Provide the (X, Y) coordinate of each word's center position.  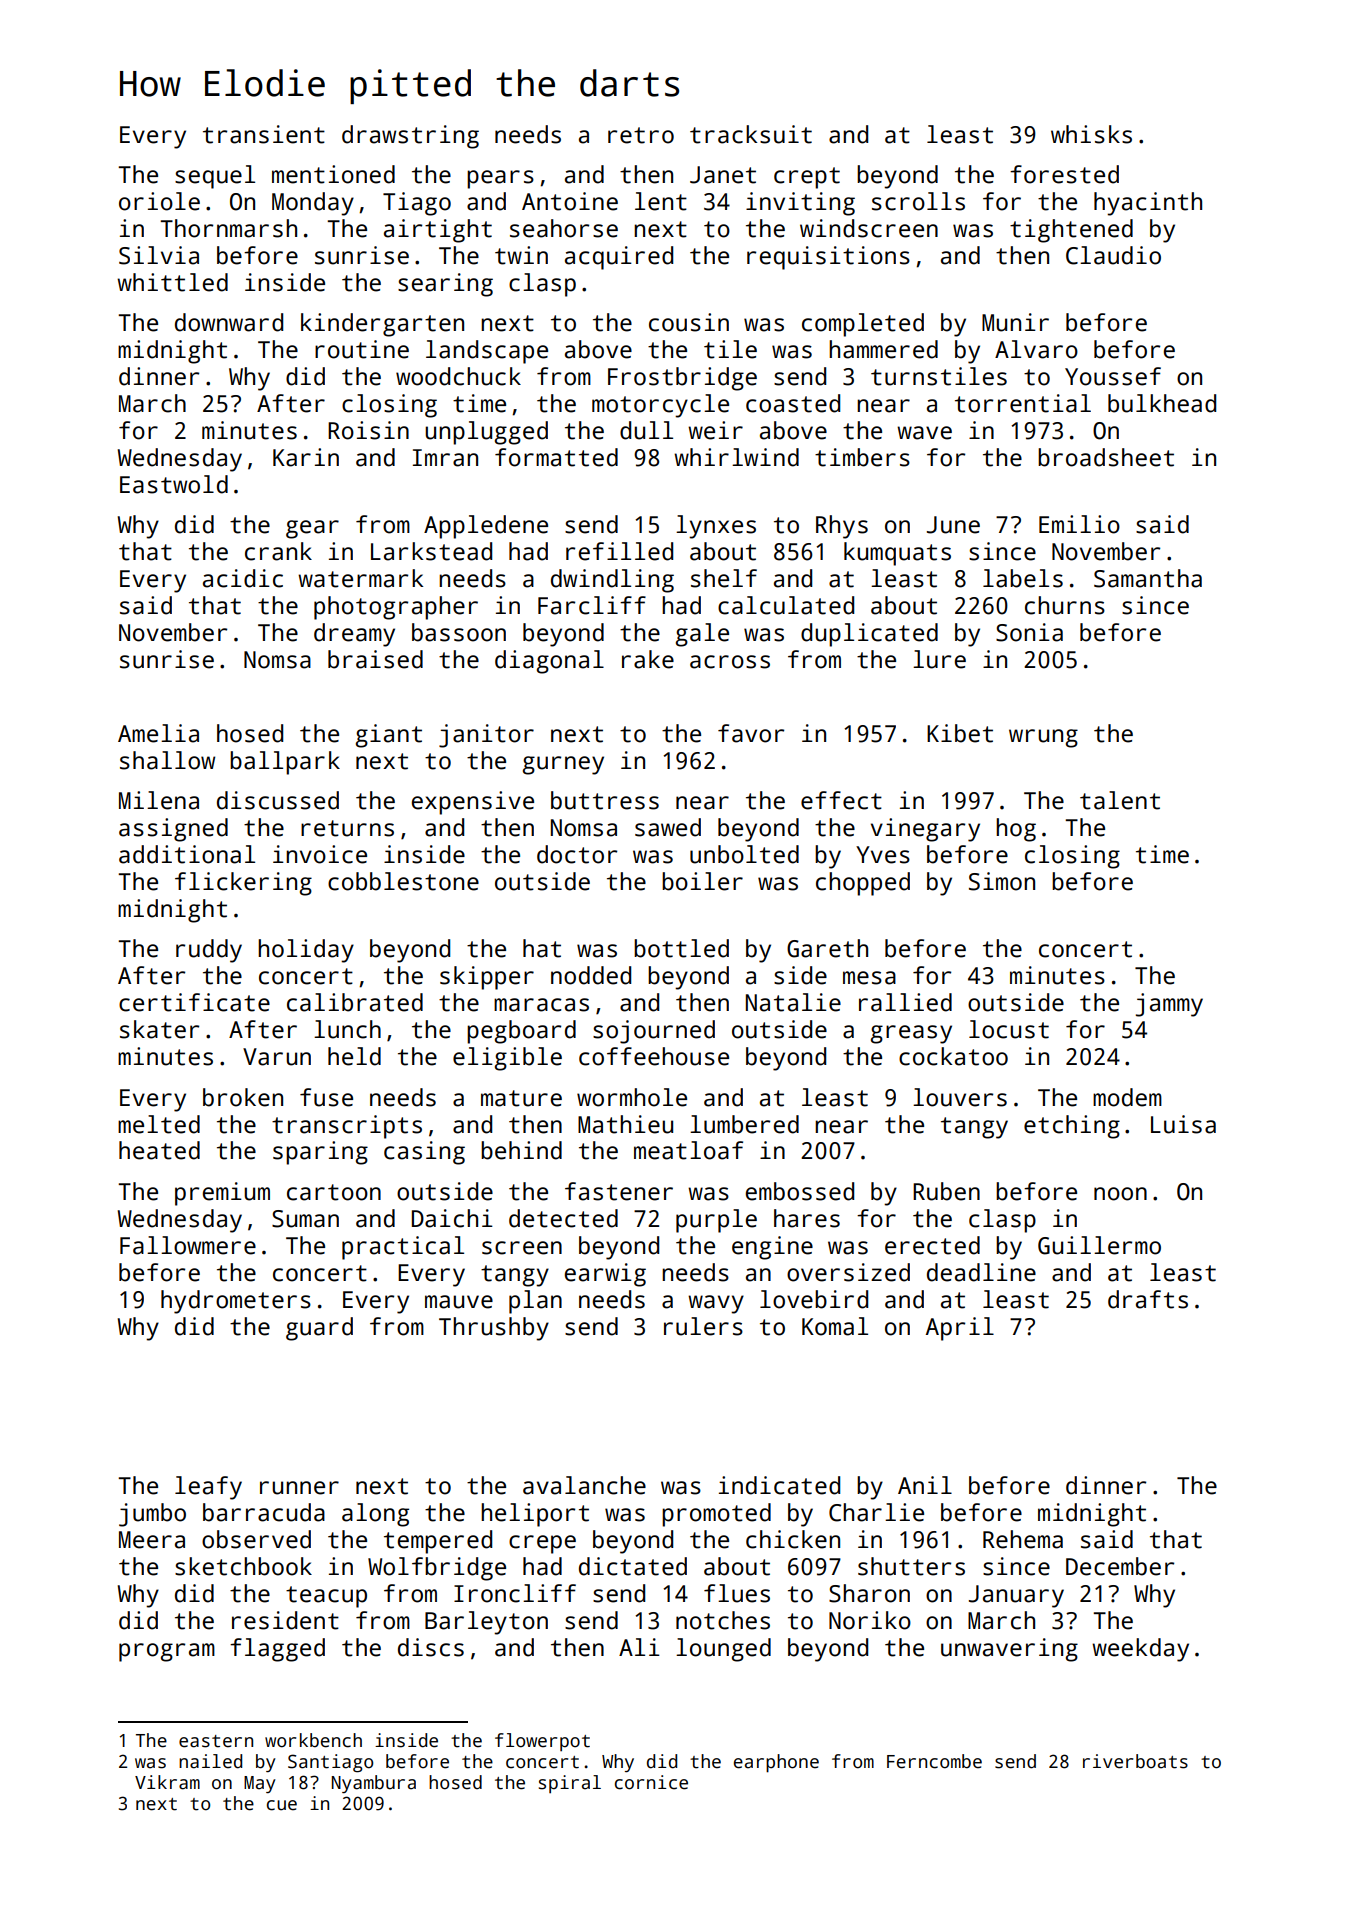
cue (282, 1805)
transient (264, 134)
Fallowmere (188, 1245)
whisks (1091, 134)
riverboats (1135, 1761)
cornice (651, 1782)
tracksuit (751, 134)
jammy (1169, 1005)
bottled (681, 948)
